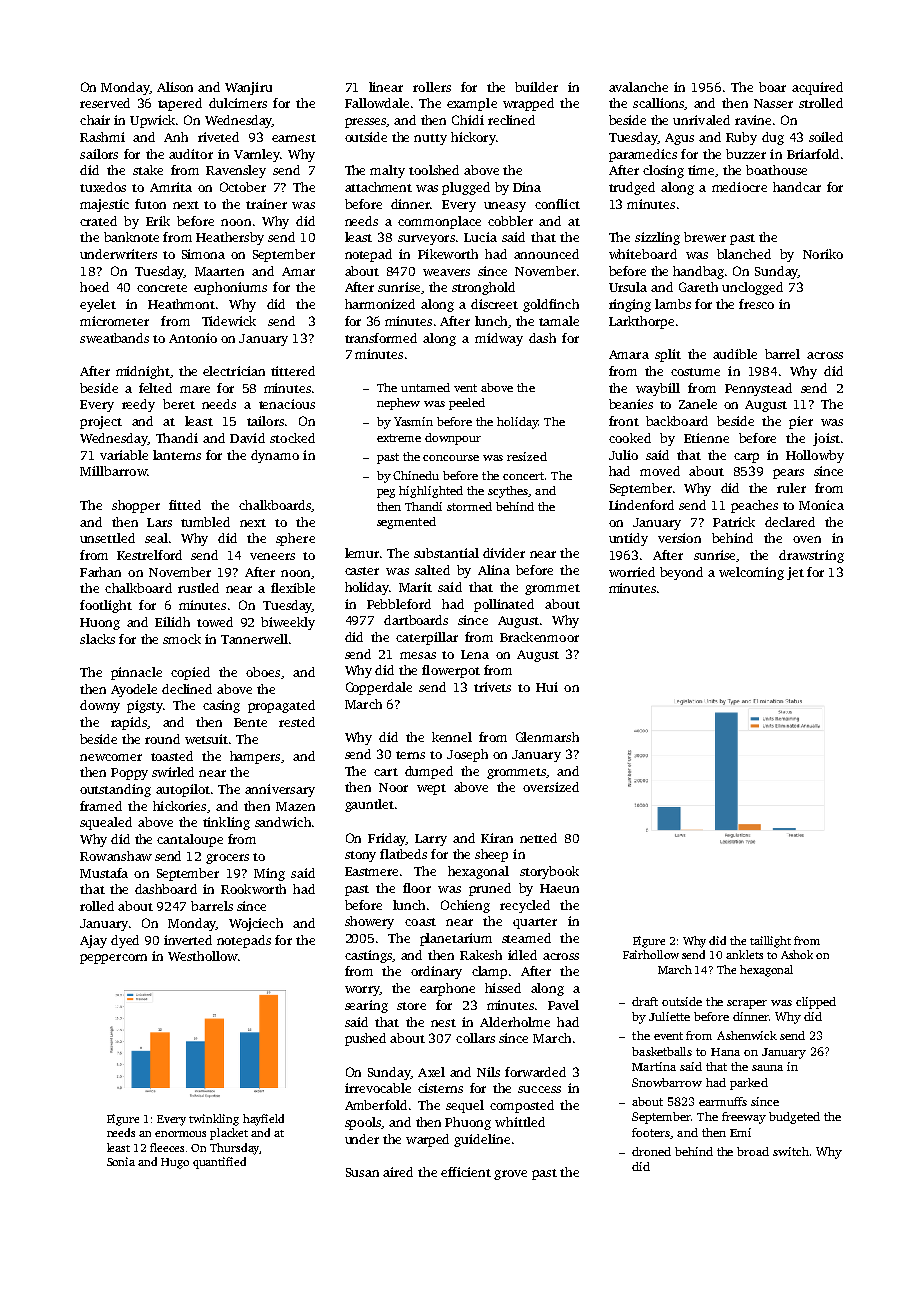 This document has width=924, height=1308. I want to click on announced, so click(546, 254).
